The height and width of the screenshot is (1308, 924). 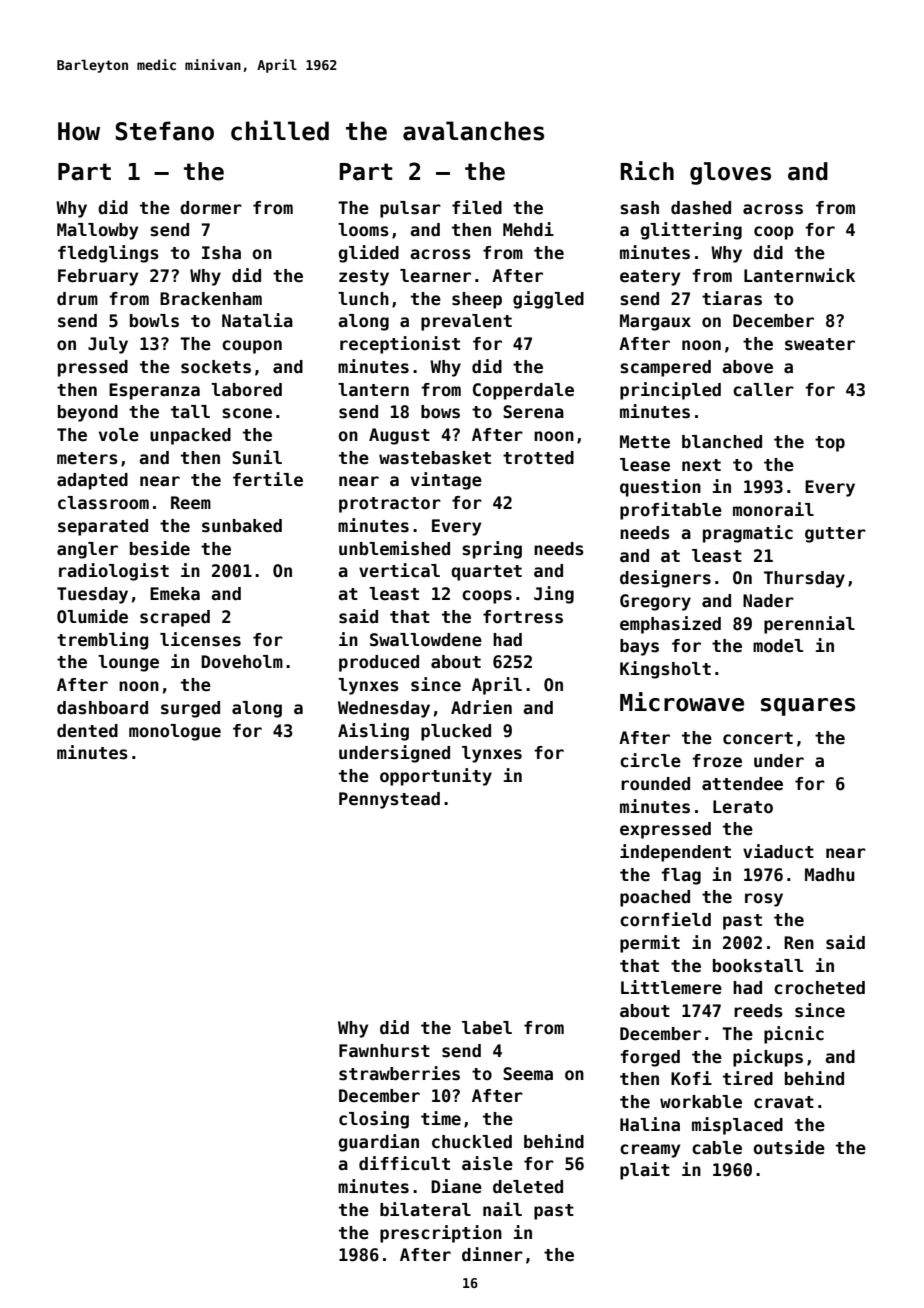 I want to click on dented, so click(x=87, y=731).
